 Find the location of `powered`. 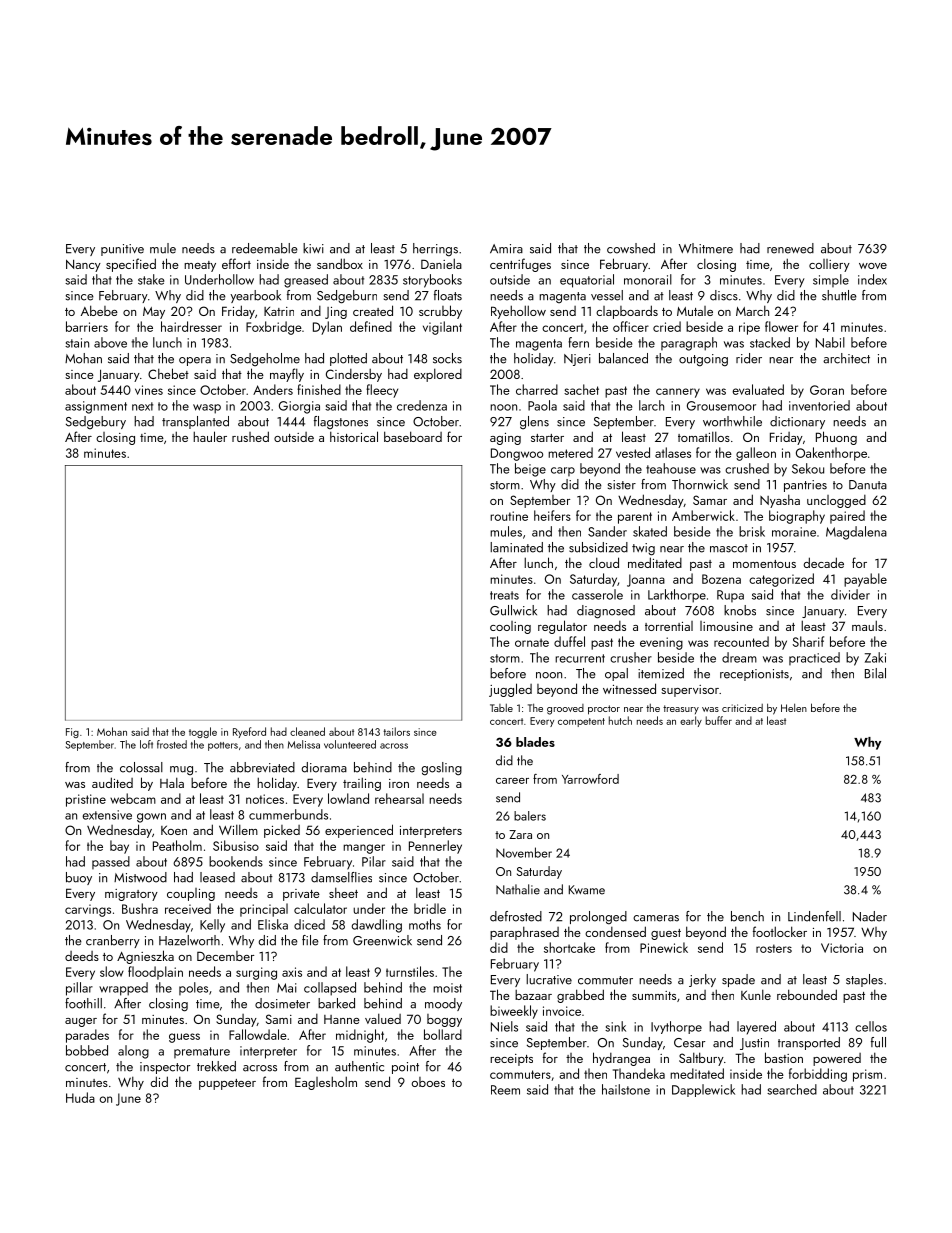

powered is located at coordinates (837, 1059).
